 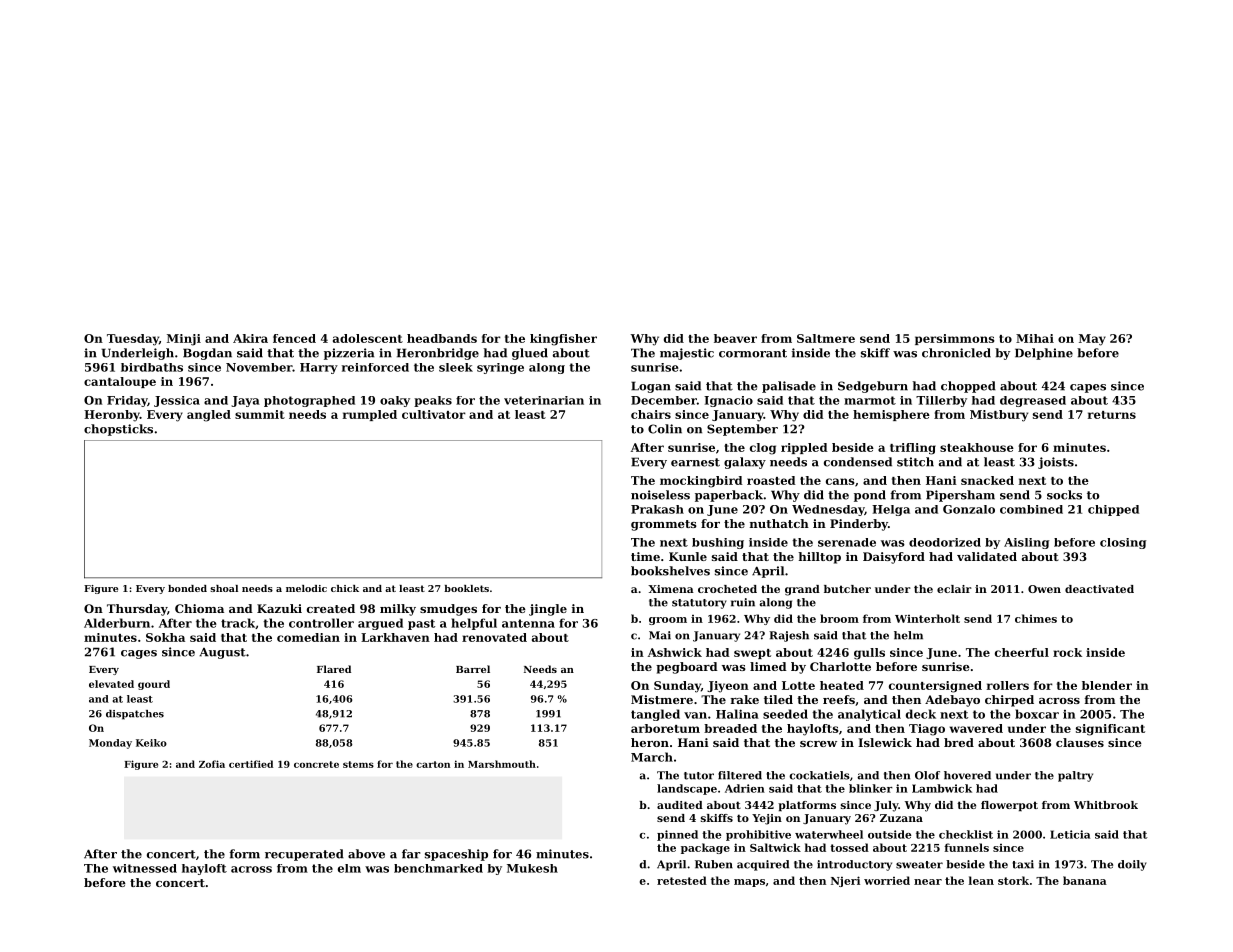 I want to click on Tuesday, so click(x=133, y=340).
